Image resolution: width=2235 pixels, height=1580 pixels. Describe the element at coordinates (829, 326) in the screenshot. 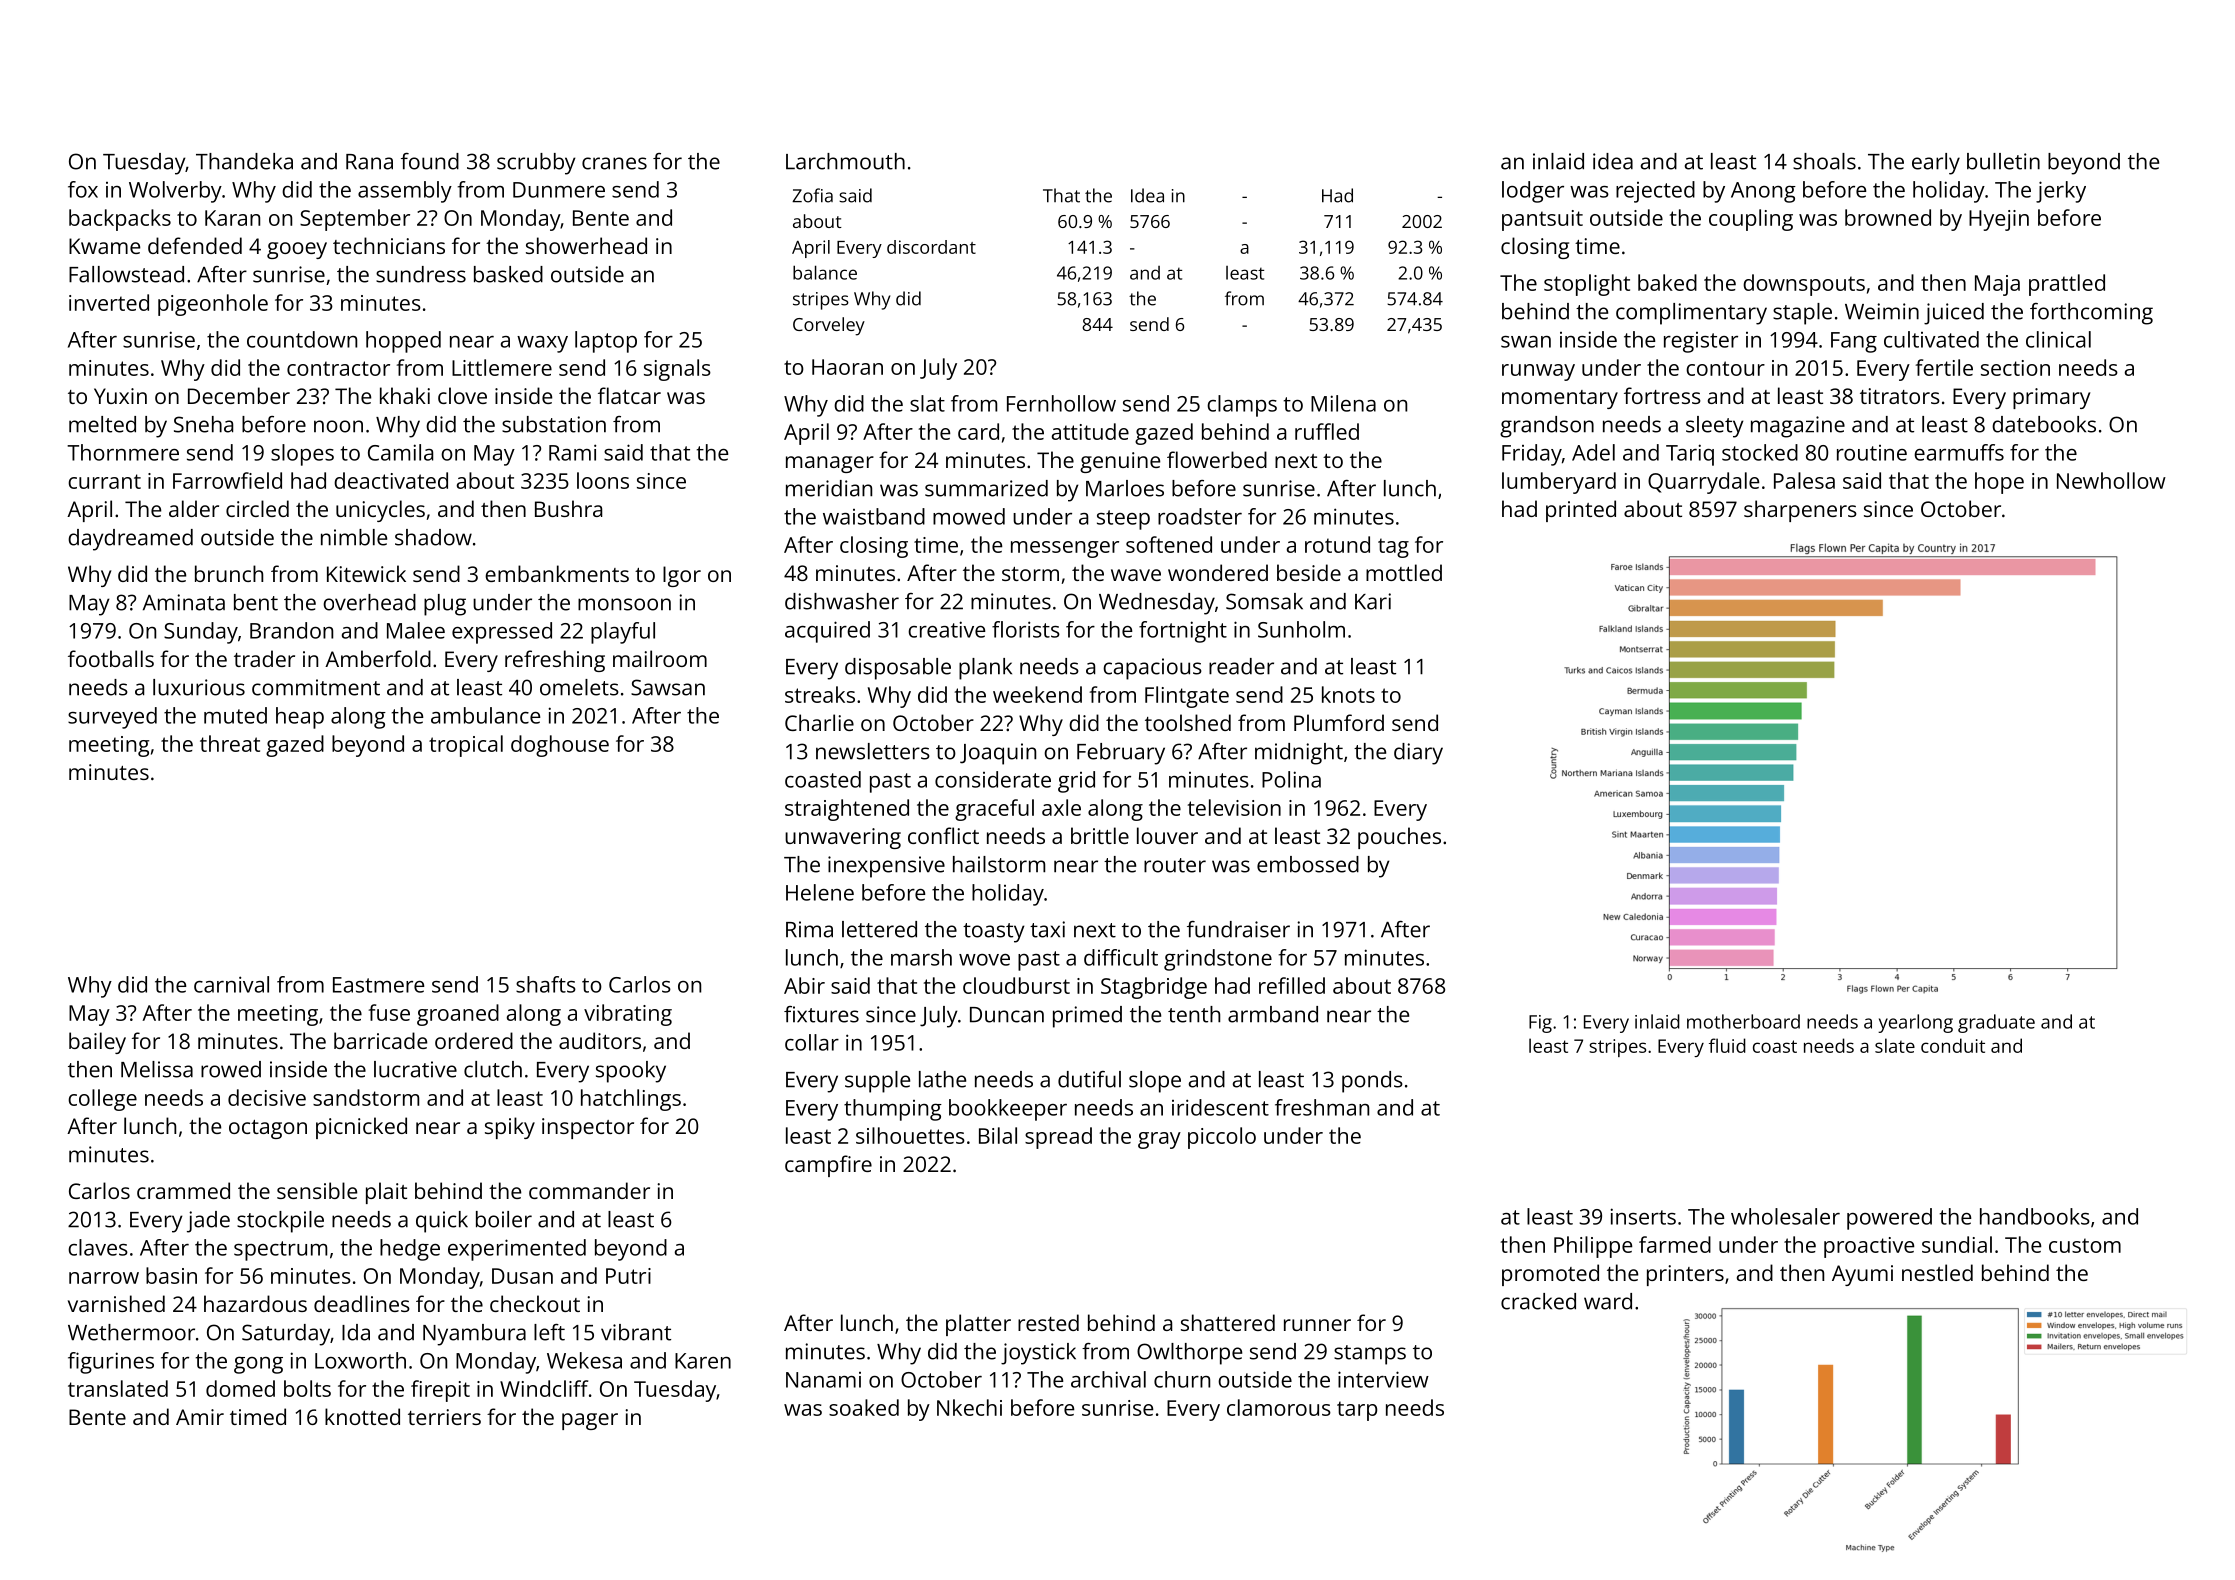

I see `Corveley` at that location.
